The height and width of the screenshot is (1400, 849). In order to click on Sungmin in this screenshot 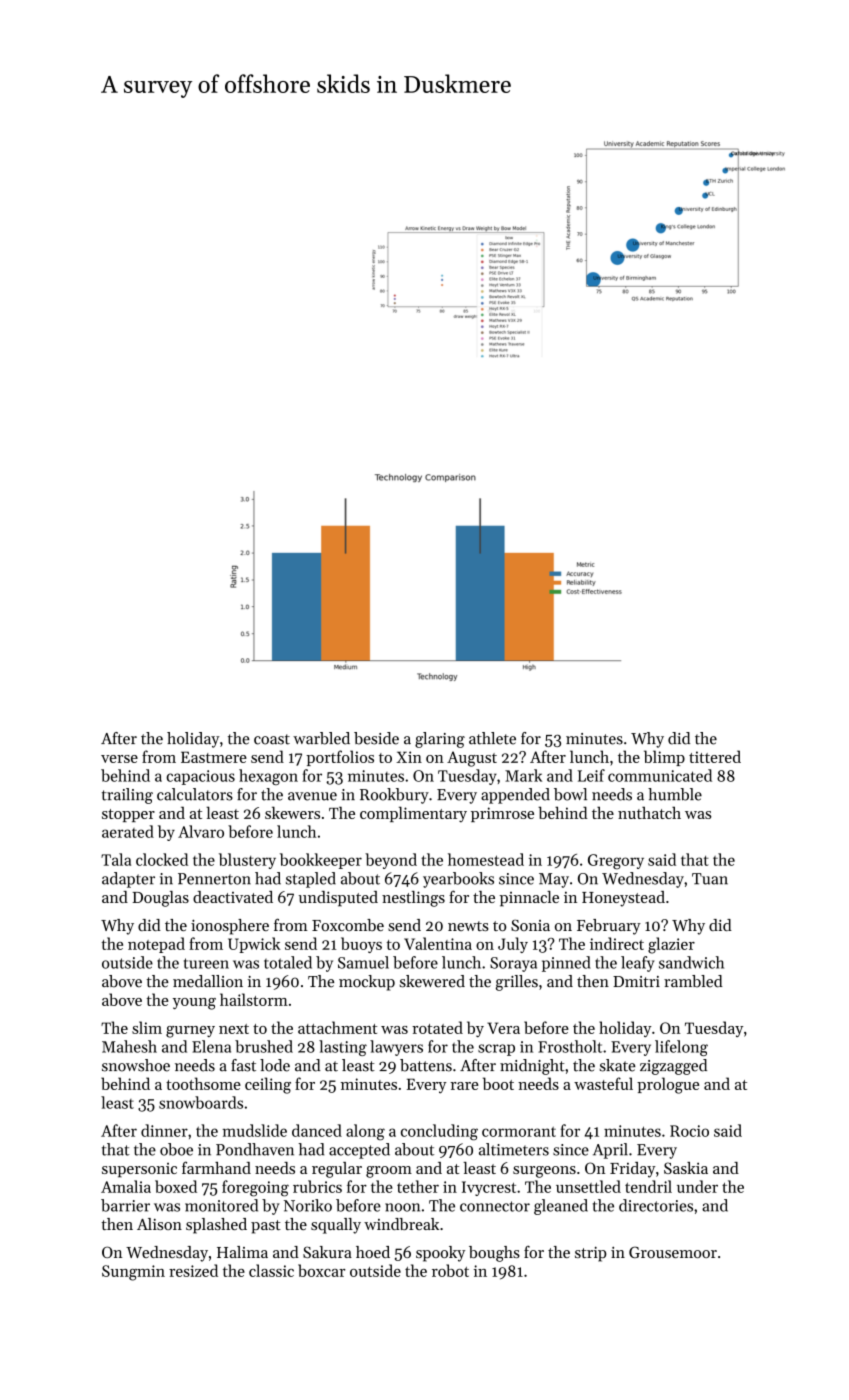, I will do `click(133, 1273)`.
